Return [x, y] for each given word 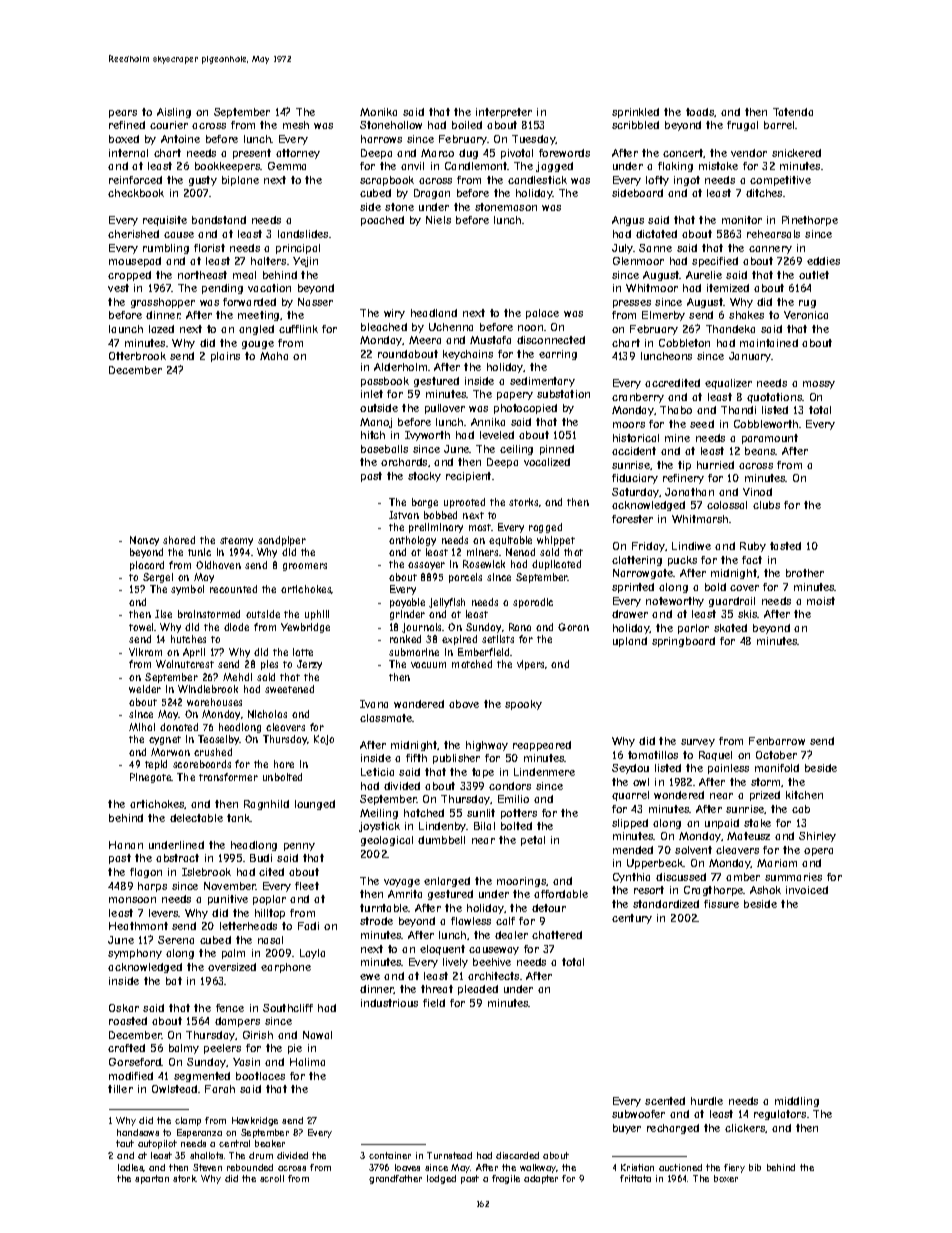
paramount [770, 439]
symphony [135, 954]
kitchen [804, 795]
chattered [557, 935]
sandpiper [282, 541]
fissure [721, 904]
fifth [416, 758]
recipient [468, 477]
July [622, 249]
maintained [769, 343]
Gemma [287, 166]
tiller [120, 1089]
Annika [488, 422]
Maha [274, 356]
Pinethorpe [810, 221]
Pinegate [151, 778]
